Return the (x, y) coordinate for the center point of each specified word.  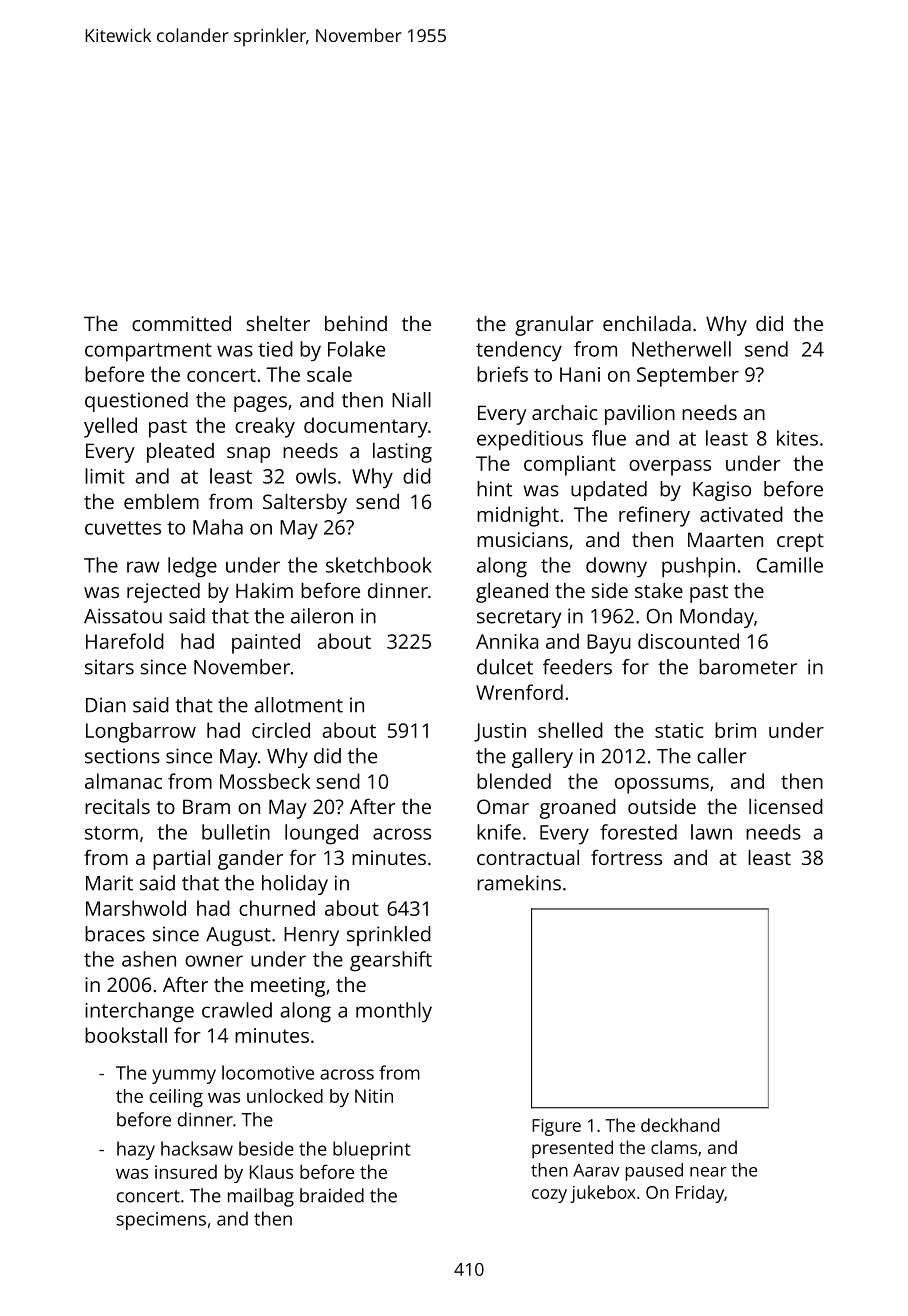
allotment (298, 705)
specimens (161, 1221)
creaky (265, 427)
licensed (786, 806)
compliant (570, 465)
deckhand (680, 1125)
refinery (654, 516)
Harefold (125, 641)
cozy (549, 1196)
